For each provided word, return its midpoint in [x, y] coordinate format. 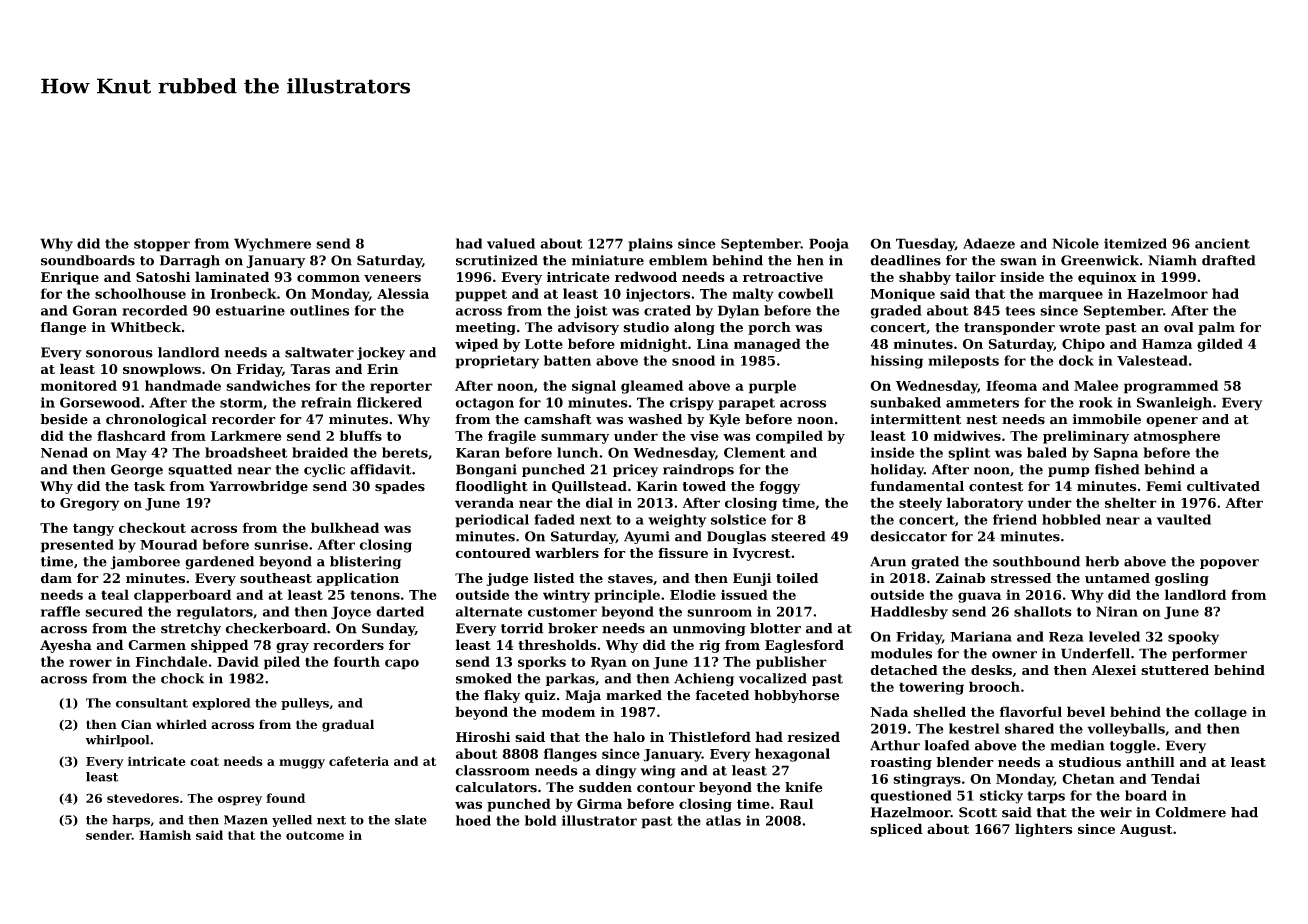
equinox [1107, 278]
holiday [897, 471]
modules [901, 653]
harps [131, 821]
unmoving [709, 629]
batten [567, 360]
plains [650, 245]
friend [1015, 519]
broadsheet [246, 452]
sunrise [281, 544]
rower [90, 663]
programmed [1171, 387]
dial [599, 502]
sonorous [119, 354]
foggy [780, 487]
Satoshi [163, 276]
